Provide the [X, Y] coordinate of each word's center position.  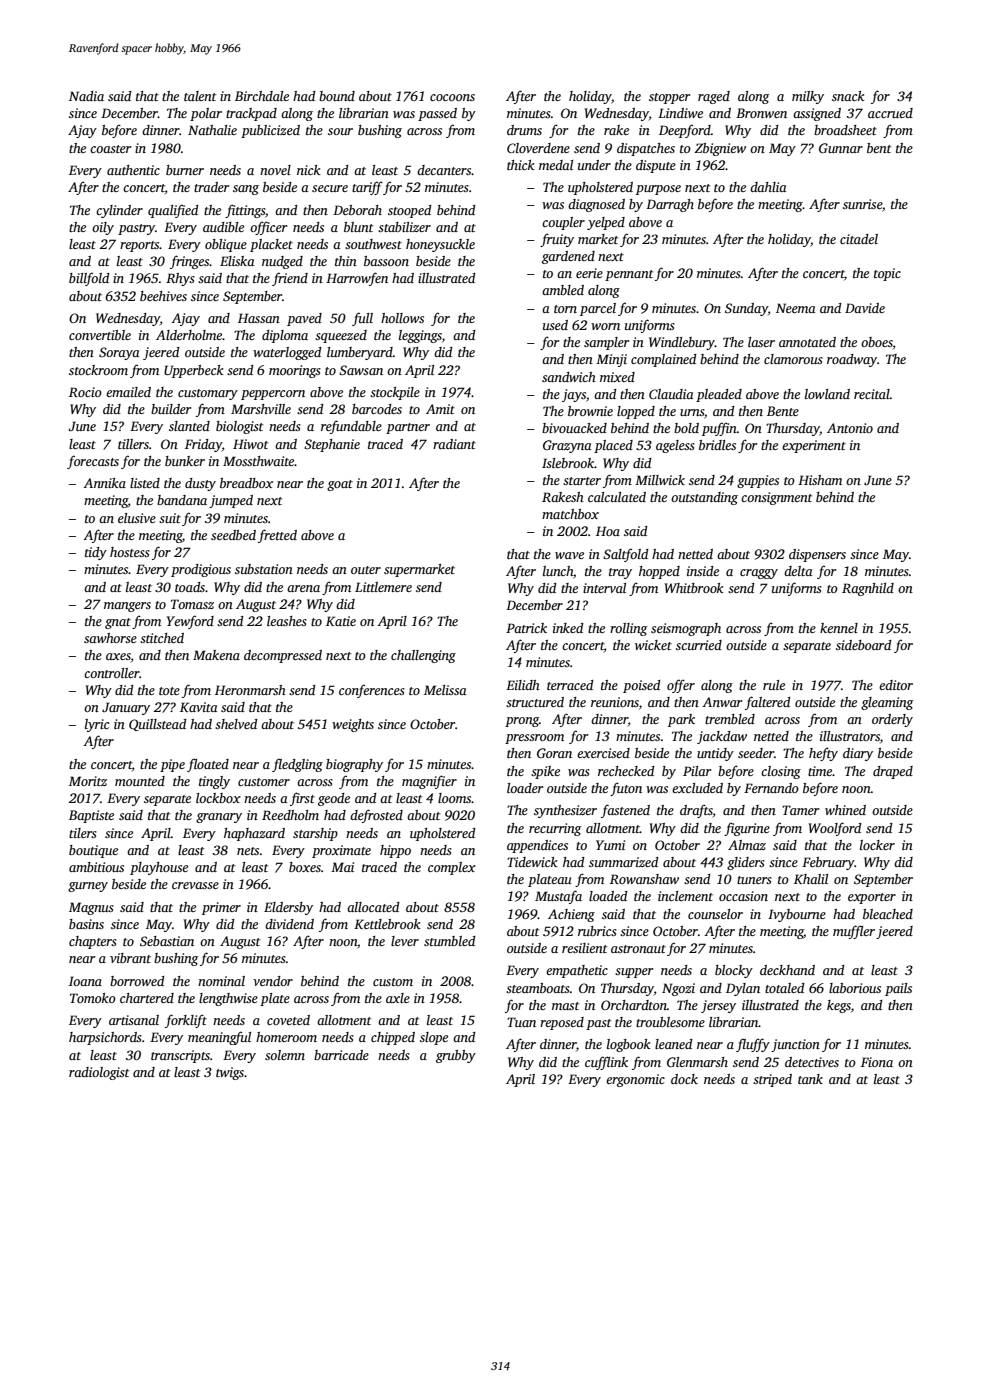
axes [118, 658]
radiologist [99, 1073]
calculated [617, 497]
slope [434, 1038]
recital [872, 394]
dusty [200, 484]
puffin [719, 429]
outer [366, 570]
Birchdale [262, 96]
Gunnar [841, 148]
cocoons [452, 97]
